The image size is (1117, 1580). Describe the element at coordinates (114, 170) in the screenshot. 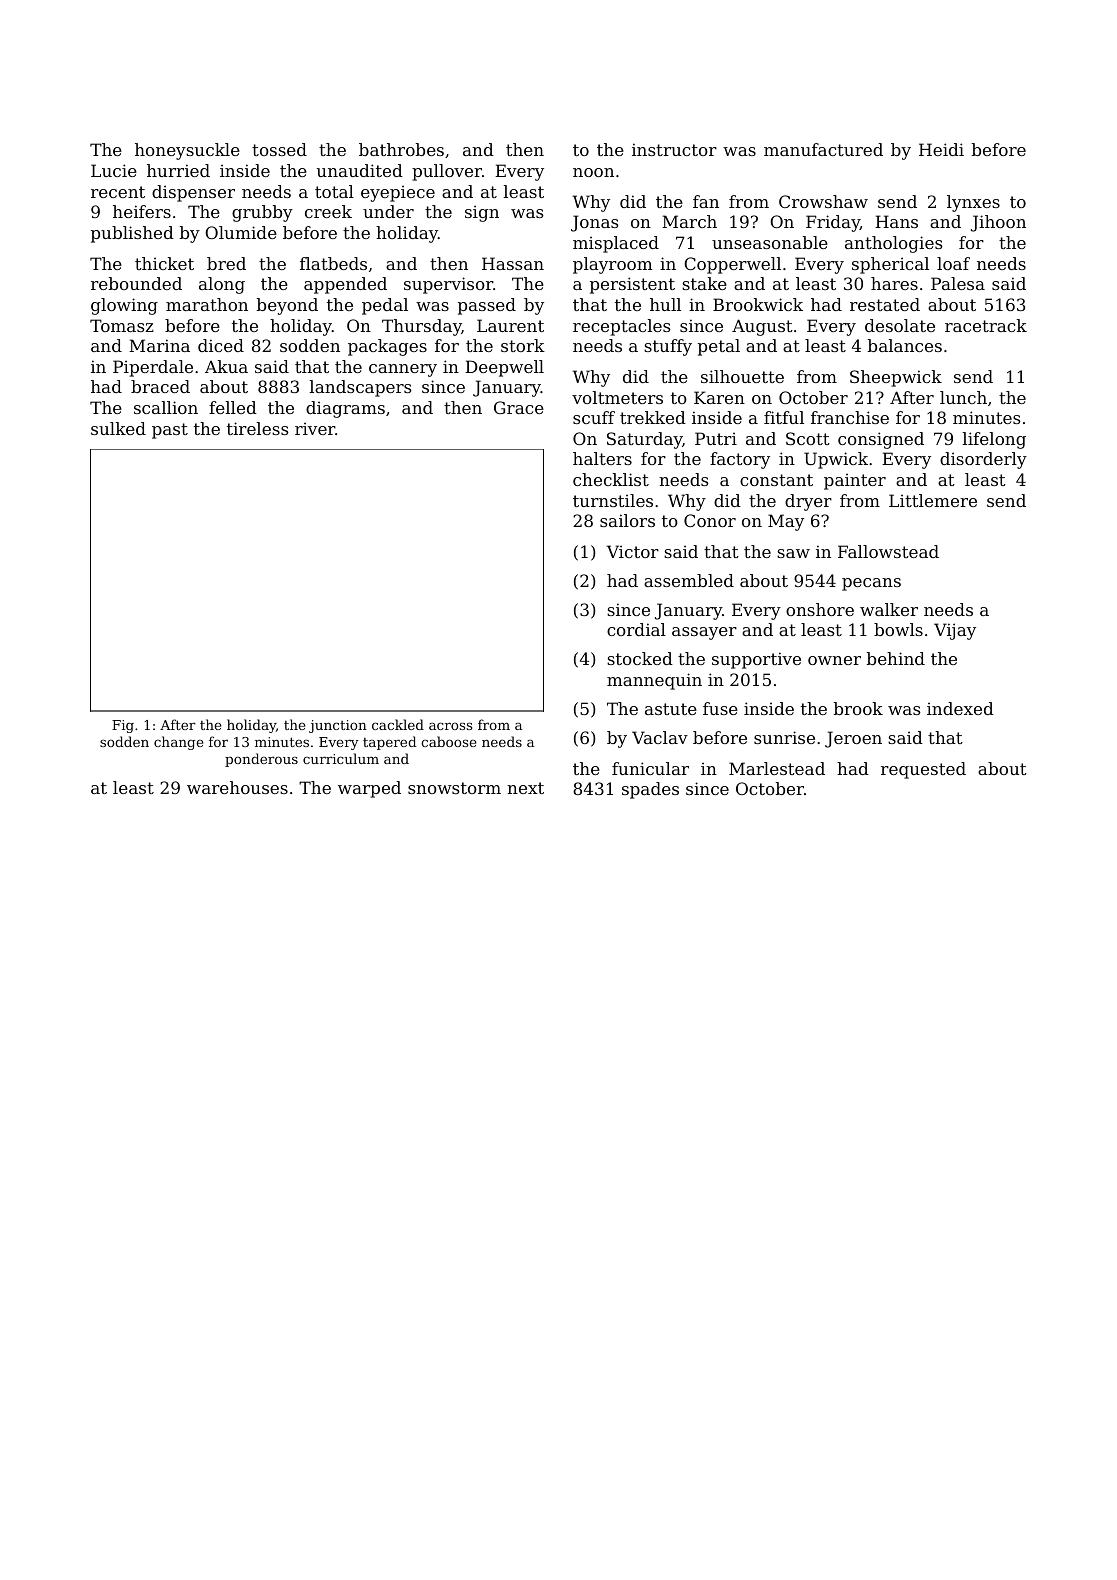

I see `Lucie` at that location.
